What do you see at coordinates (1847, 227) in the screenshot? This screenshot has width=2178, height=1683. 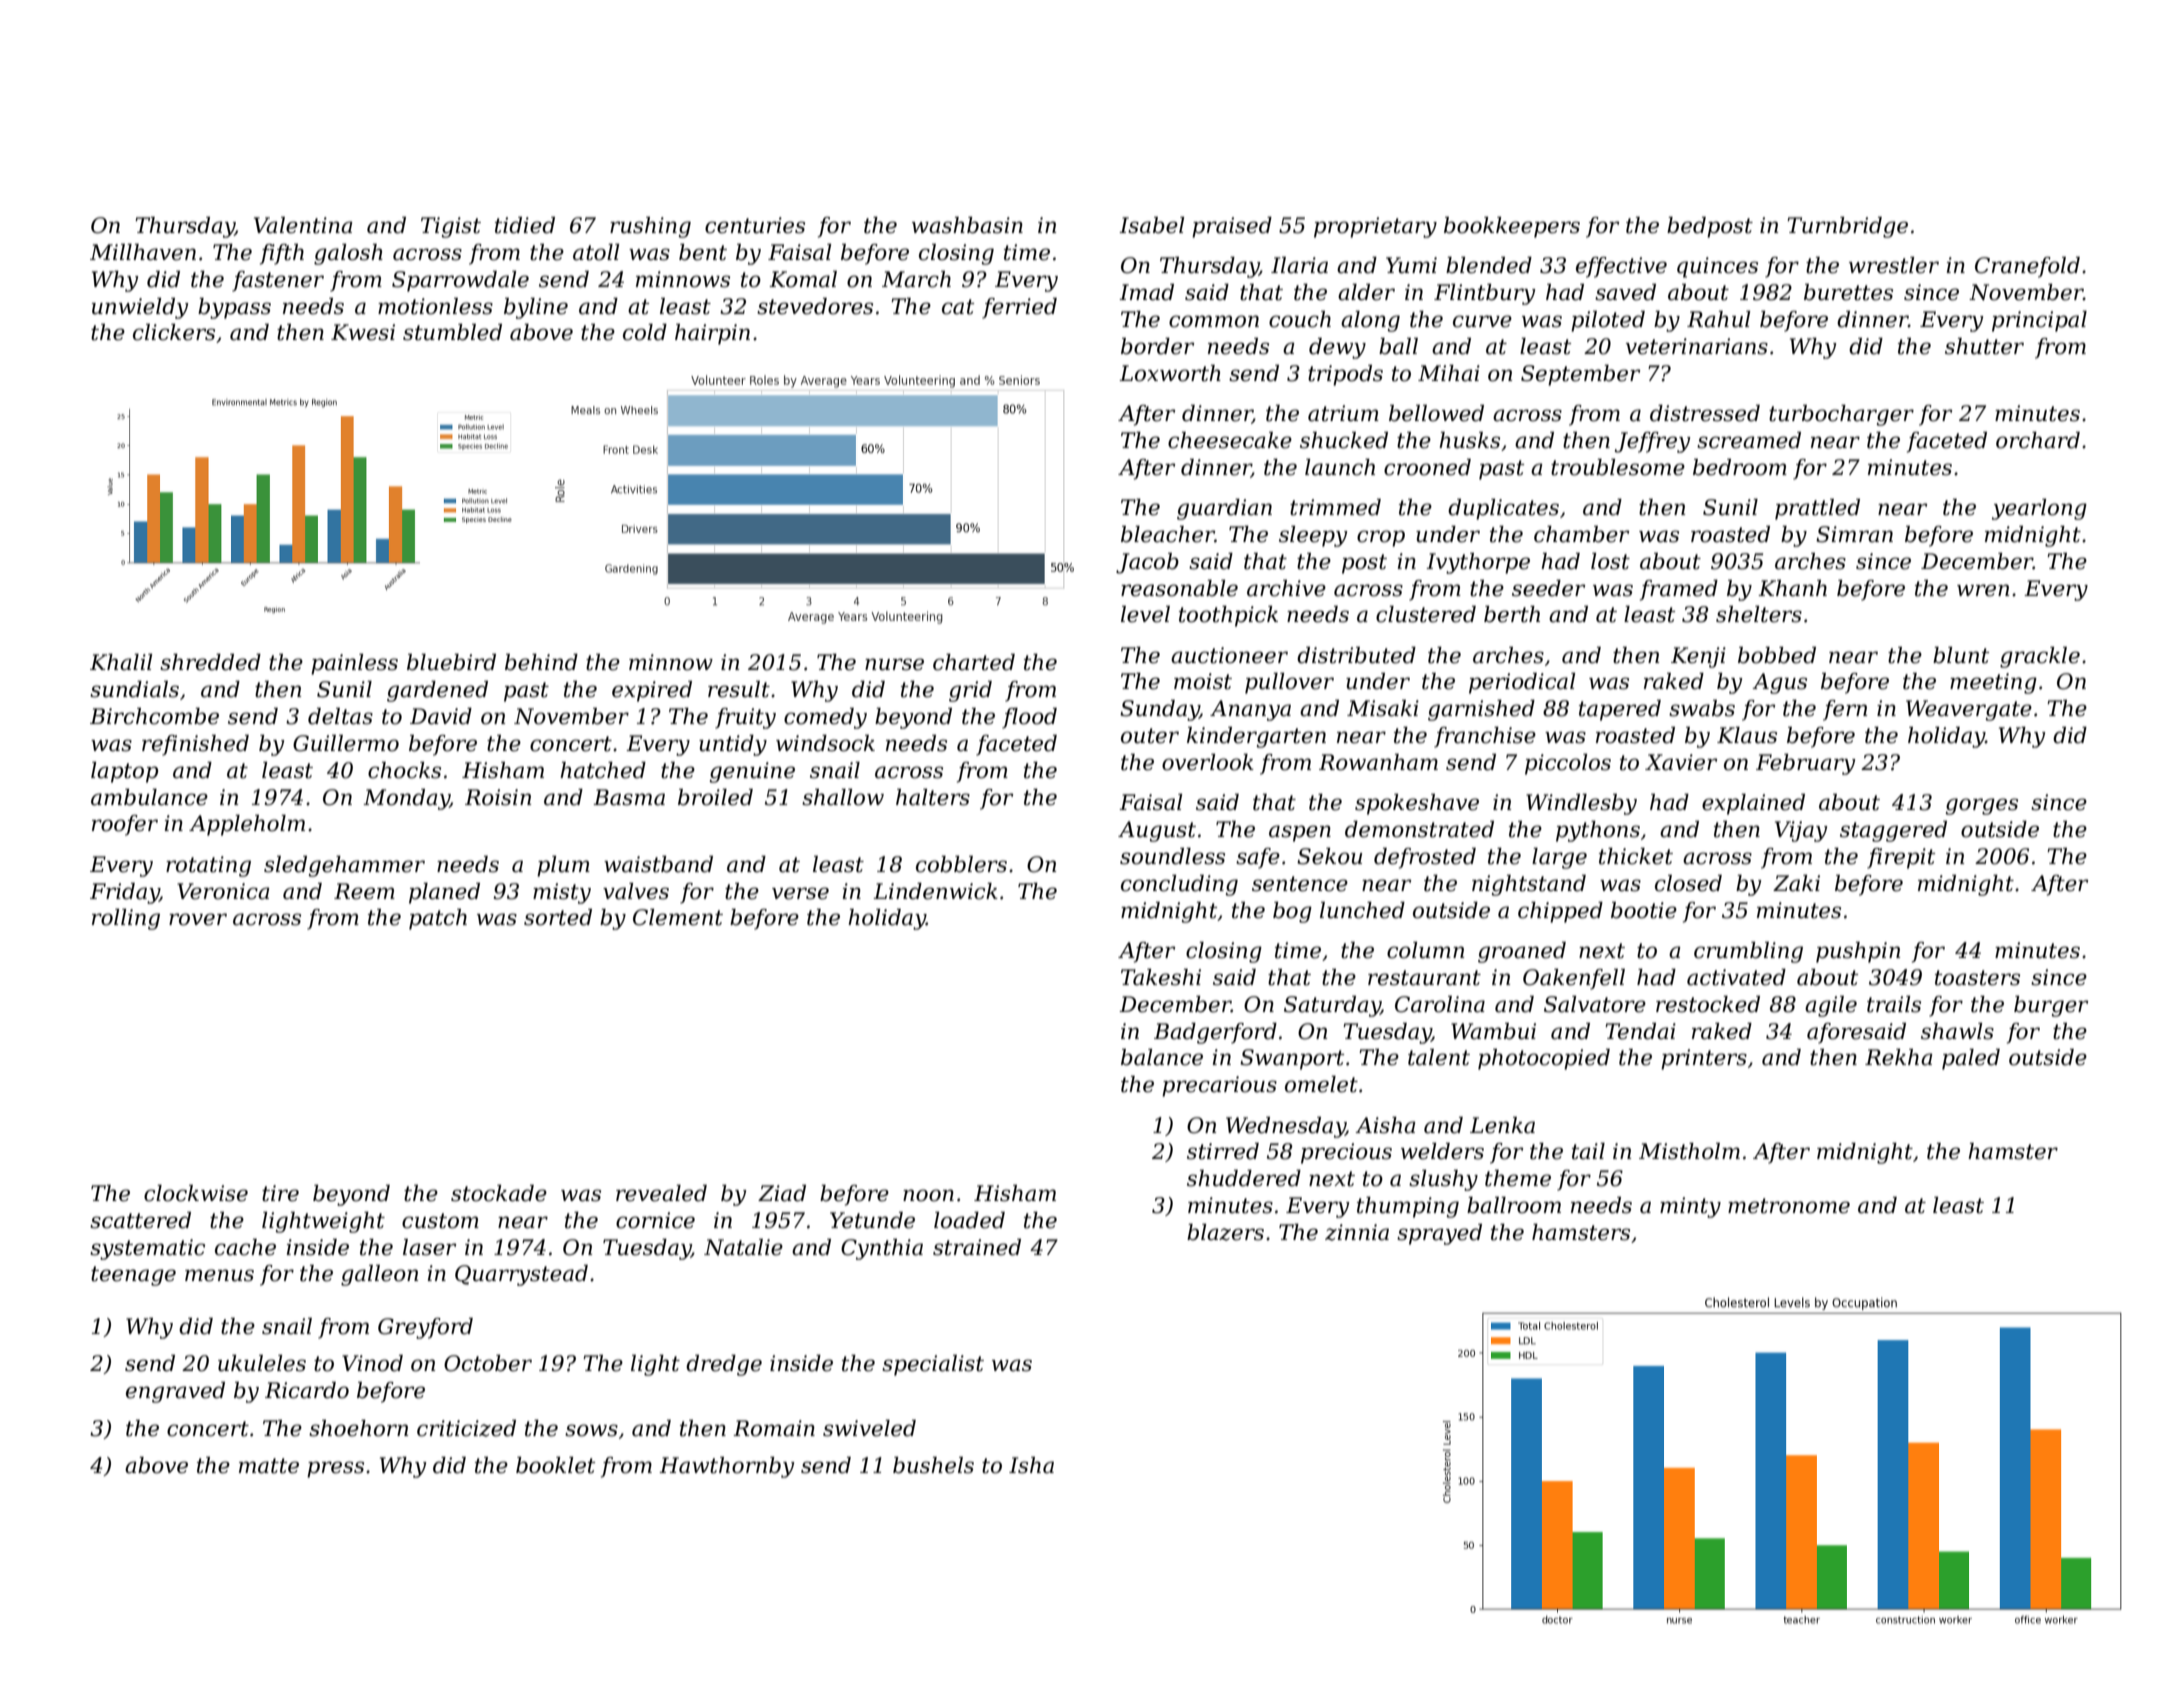 I see `Turnbridge` at bounding box center [1847, 227].
